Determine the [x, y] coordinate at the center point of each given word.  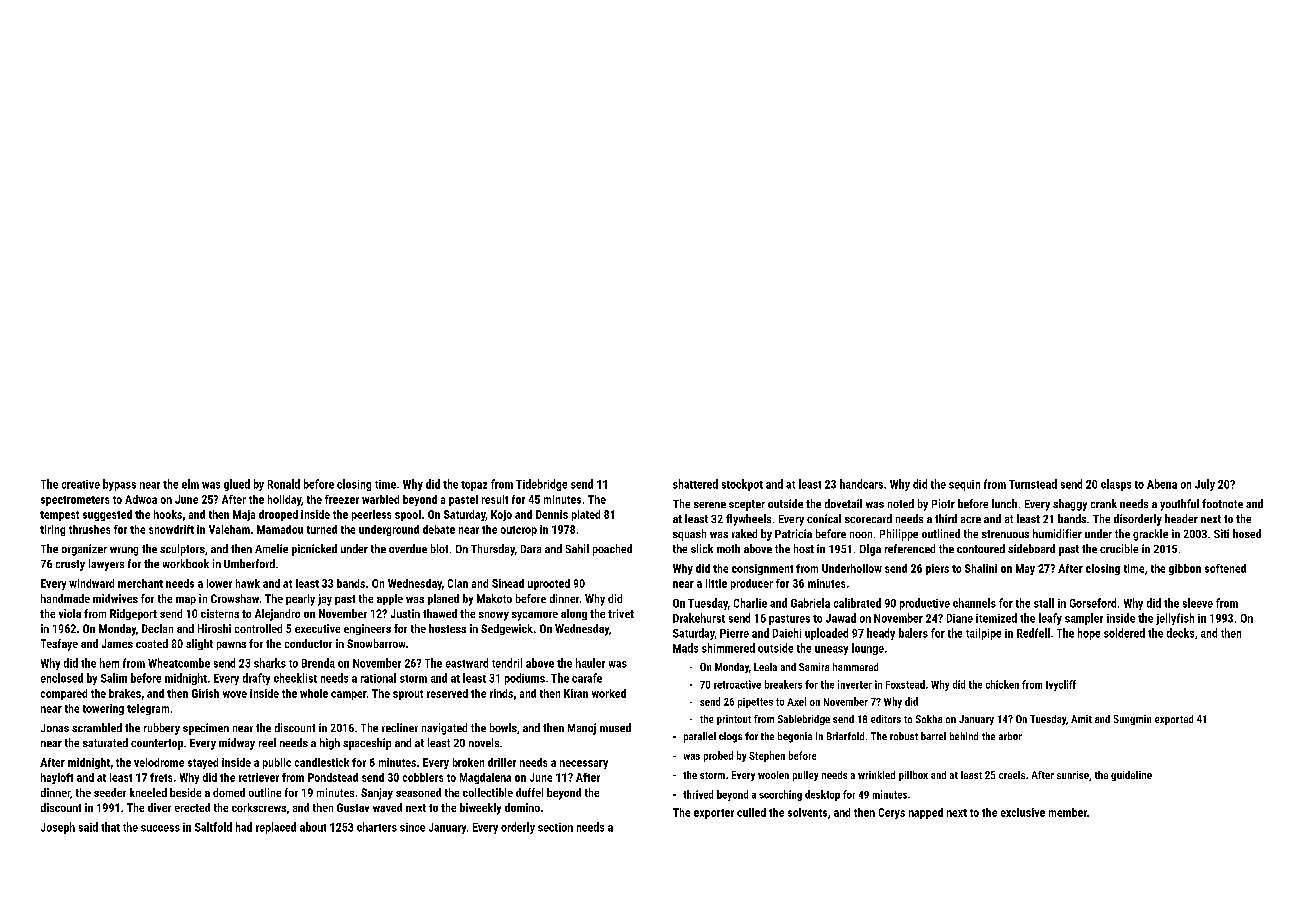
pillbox [913, 776]
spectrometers [75, 501]
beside [185, 792]
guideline [1131, 776]
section [555, 827]
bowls [503, 727]
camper [349, 695]
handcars [861, 484]
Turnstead [1033, 484]
